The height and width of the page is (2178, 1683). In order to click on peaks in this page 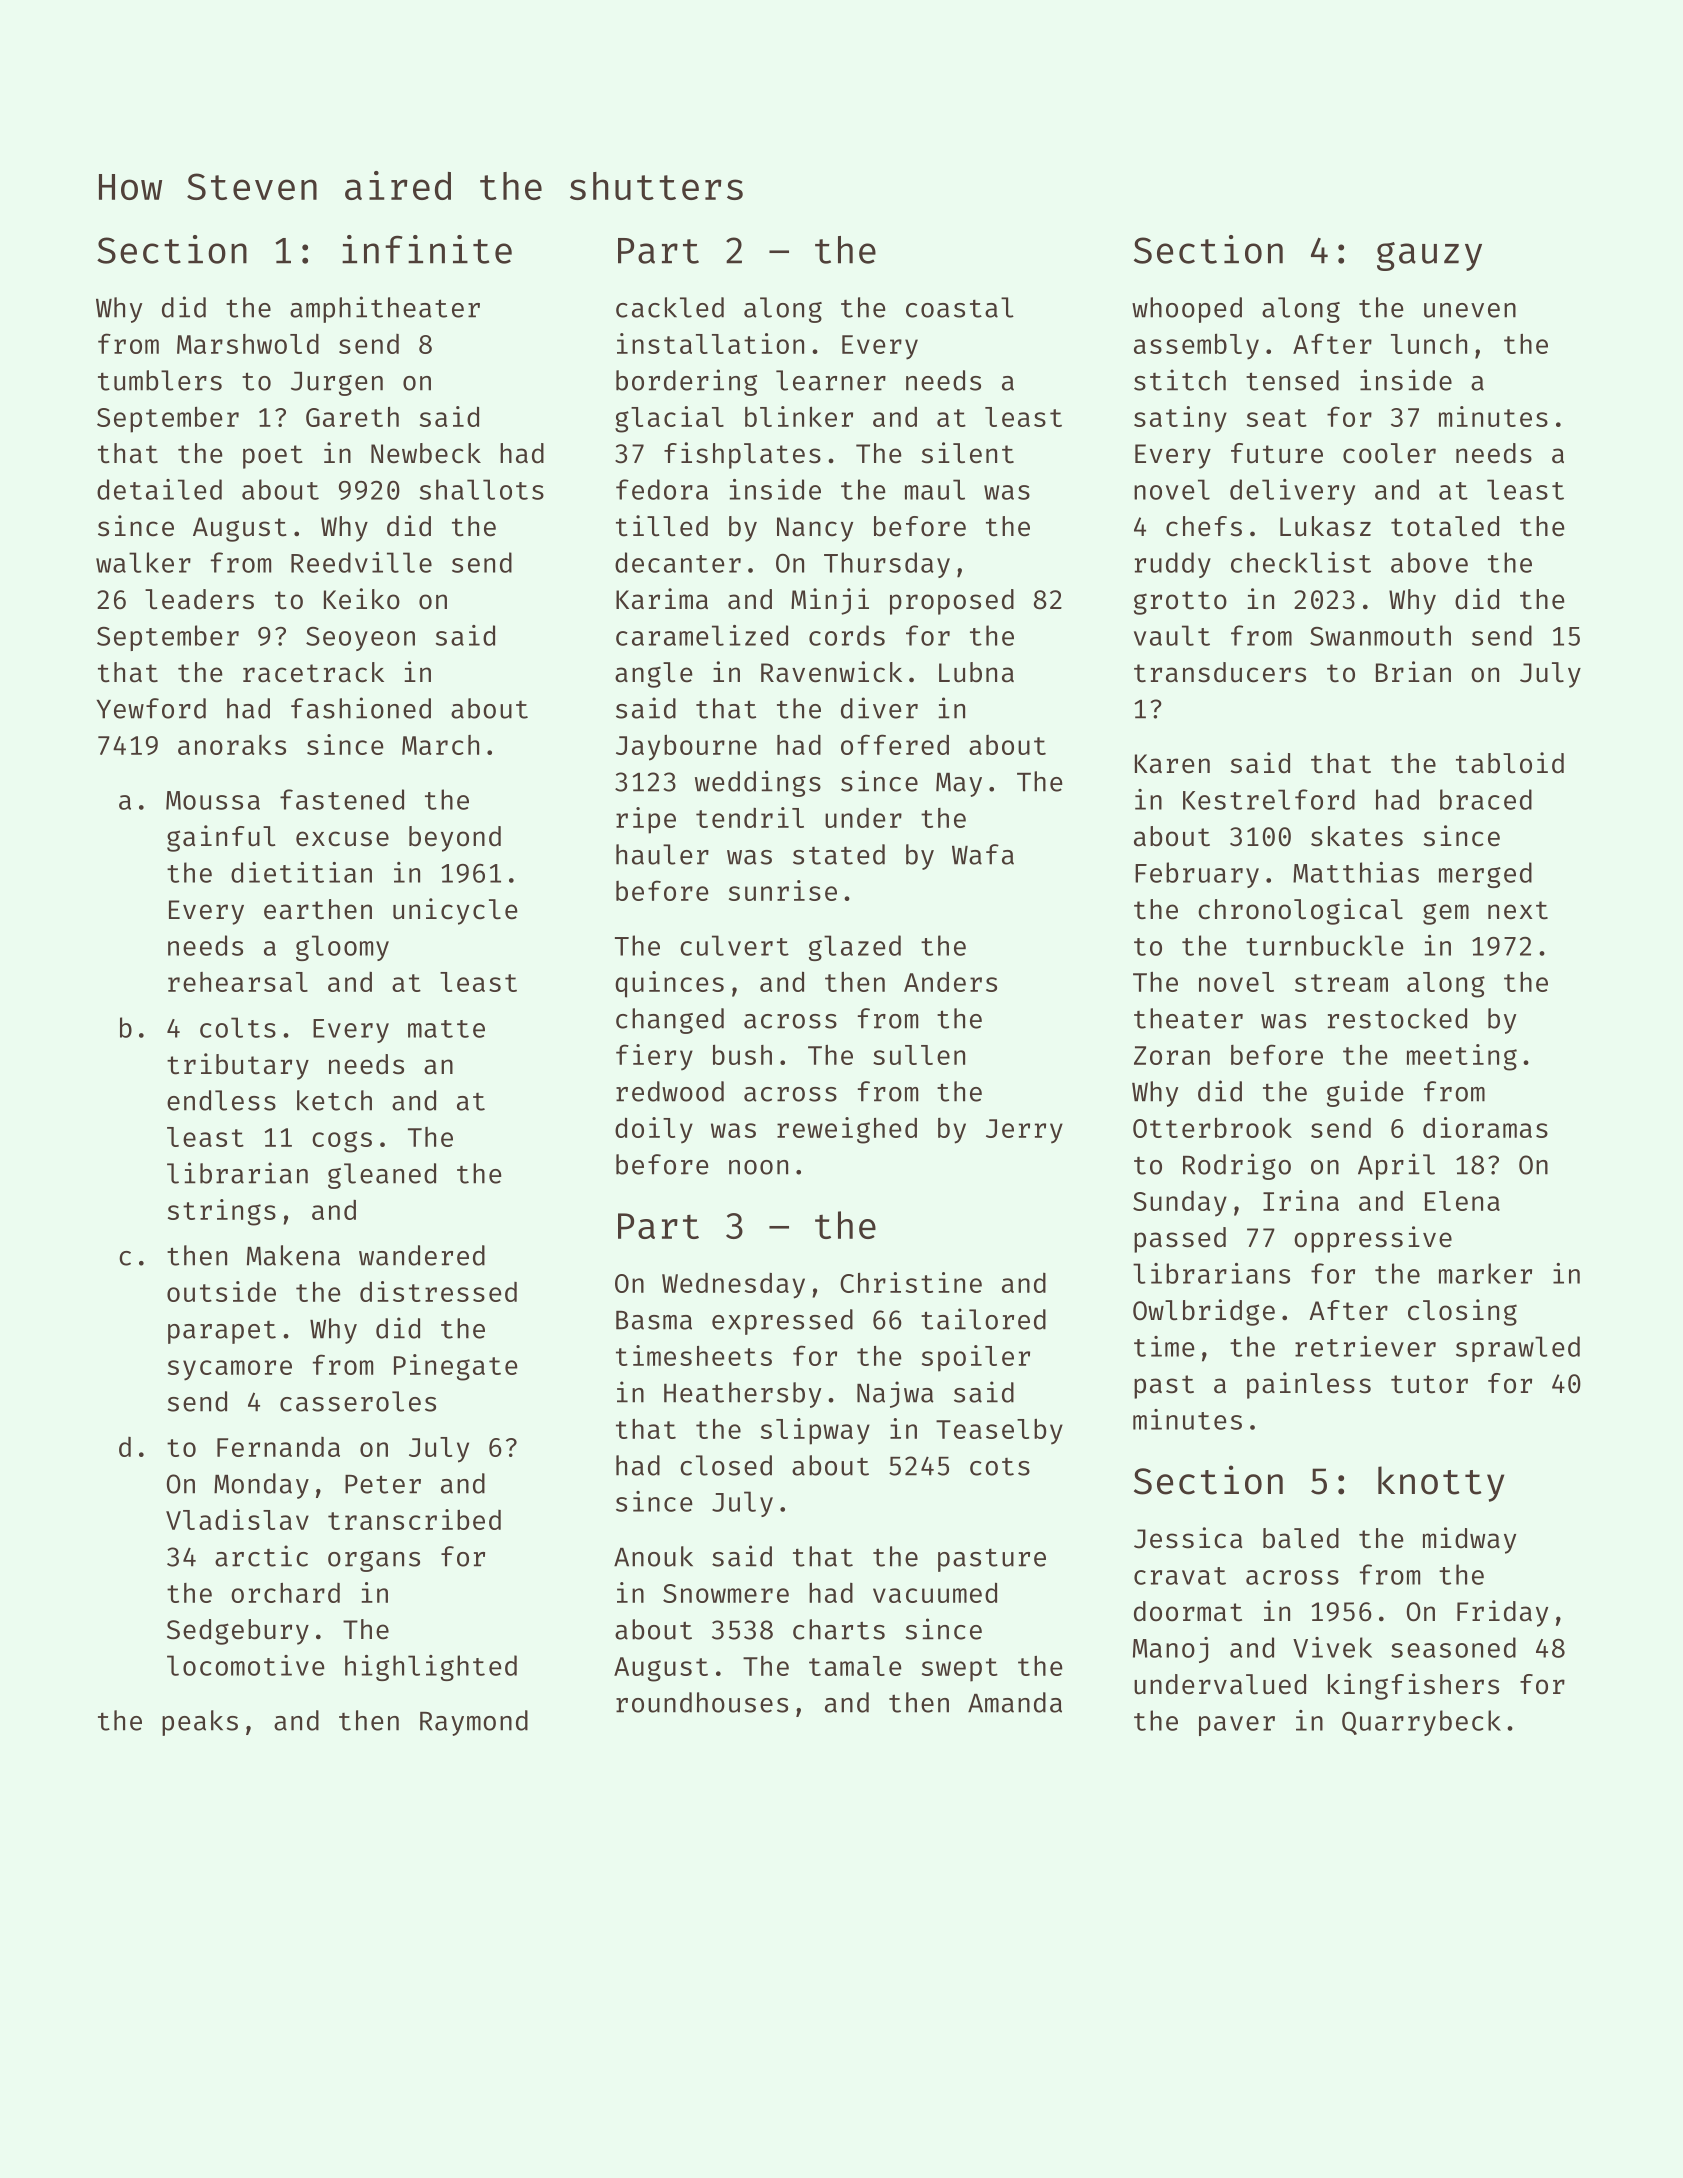, I will do `click(200, 1723)`.
